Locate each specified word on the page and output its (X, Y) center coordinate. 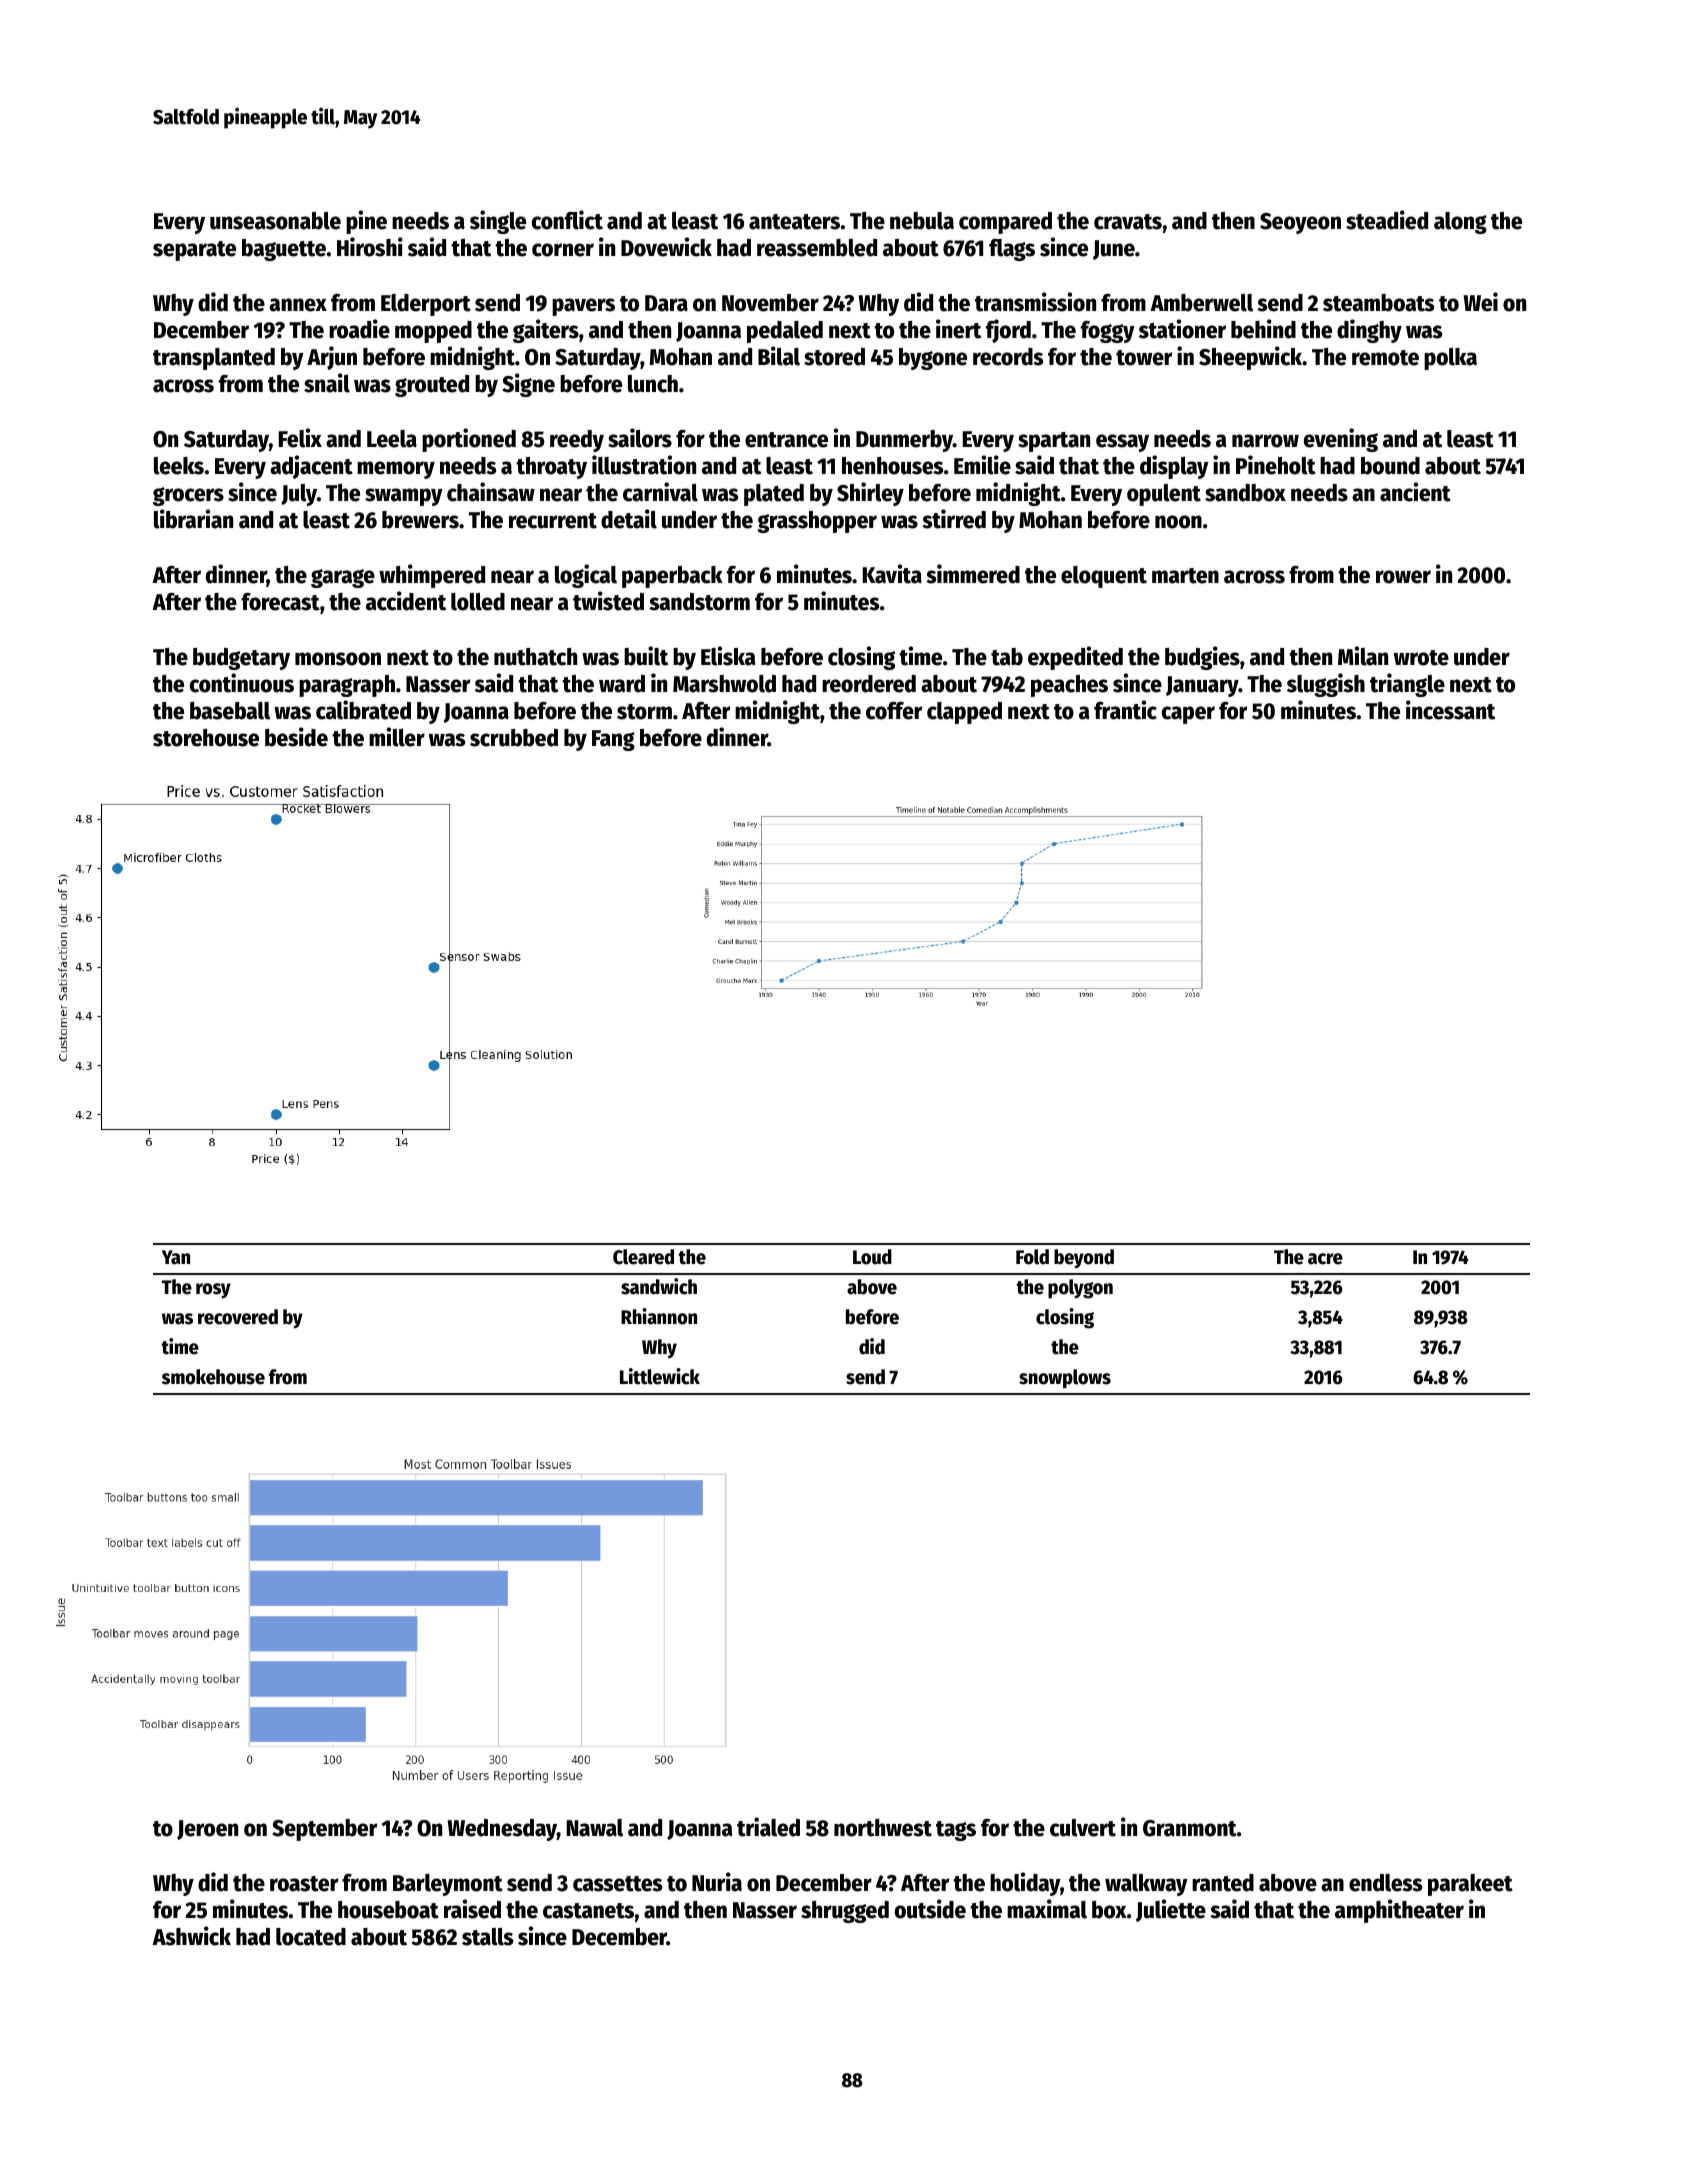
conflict (567, 220)
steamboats (1378, 303)
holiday (1025, 1884)
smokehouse (213, 1377)
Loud (872, 1257)
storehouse (206, 738)
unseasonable (275, 221)
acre (1325, 1259)
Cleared (643, 1257)
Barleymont (448, 1885)
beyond (1084, 1259)
